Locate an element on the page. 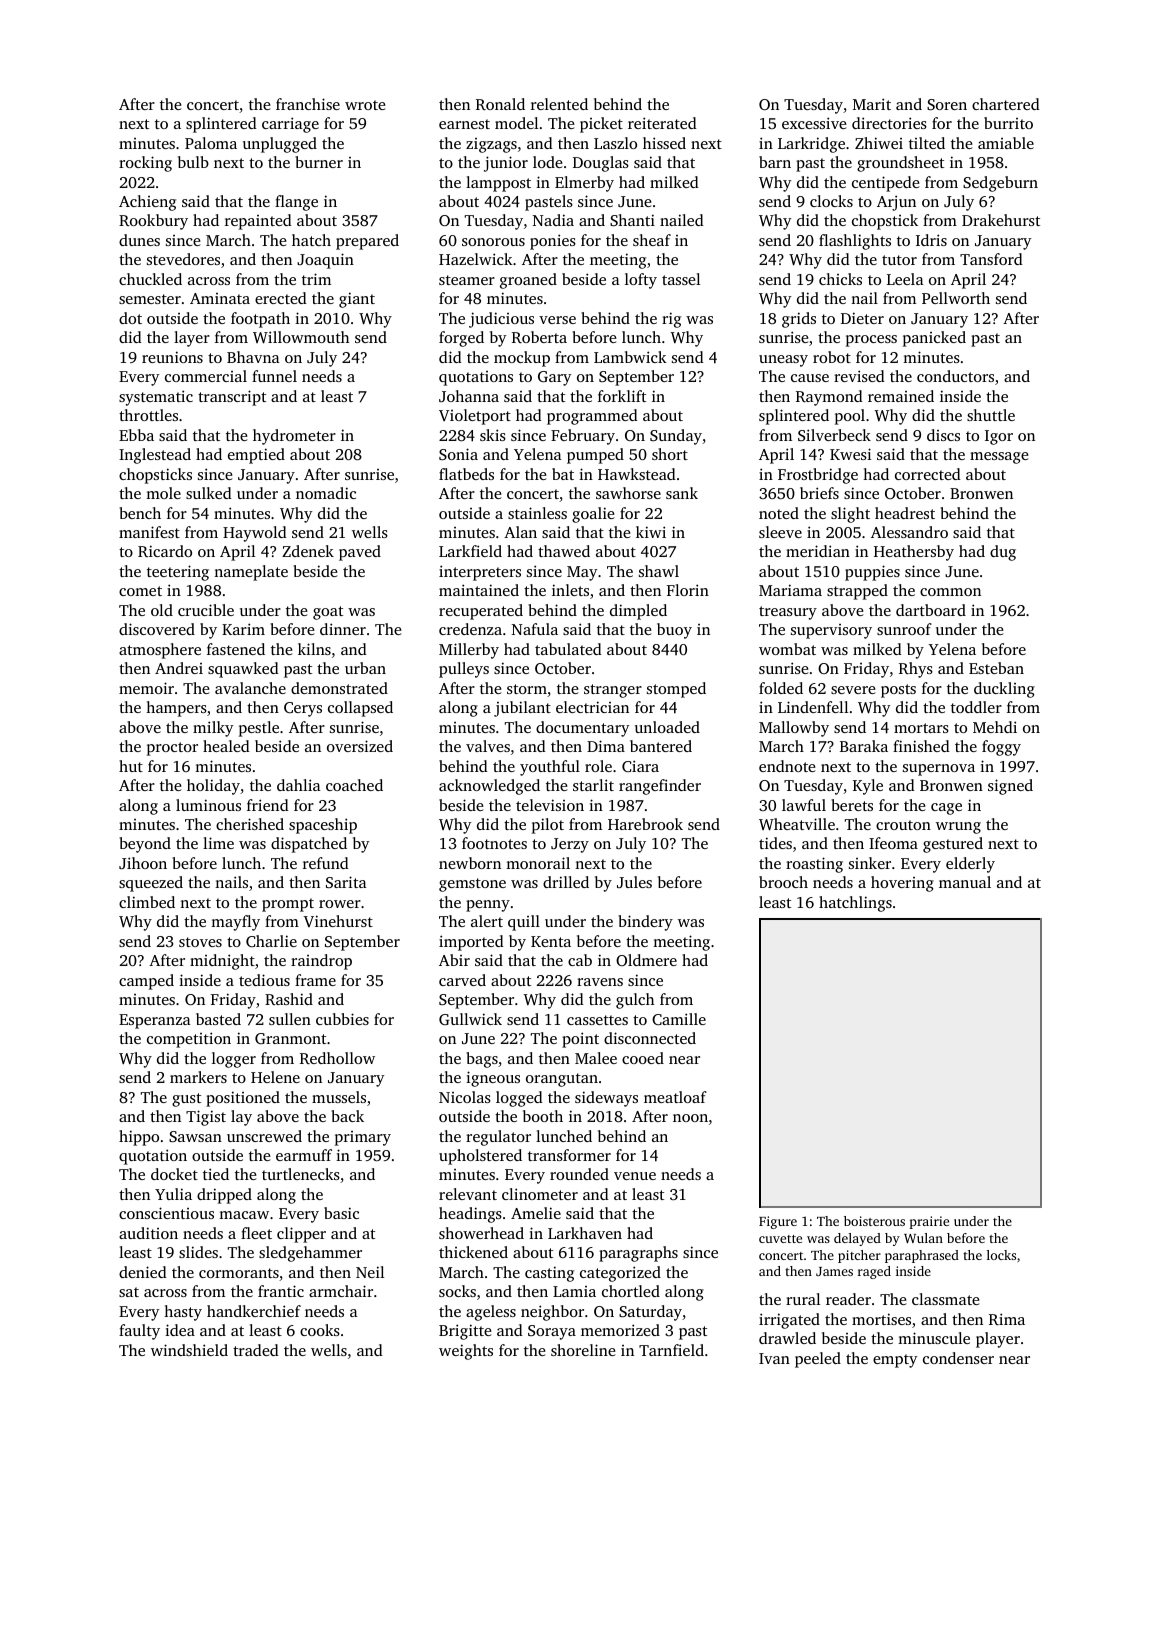 This image has width=1161, height=1642. Soren is located at coordinates (947, 104).
